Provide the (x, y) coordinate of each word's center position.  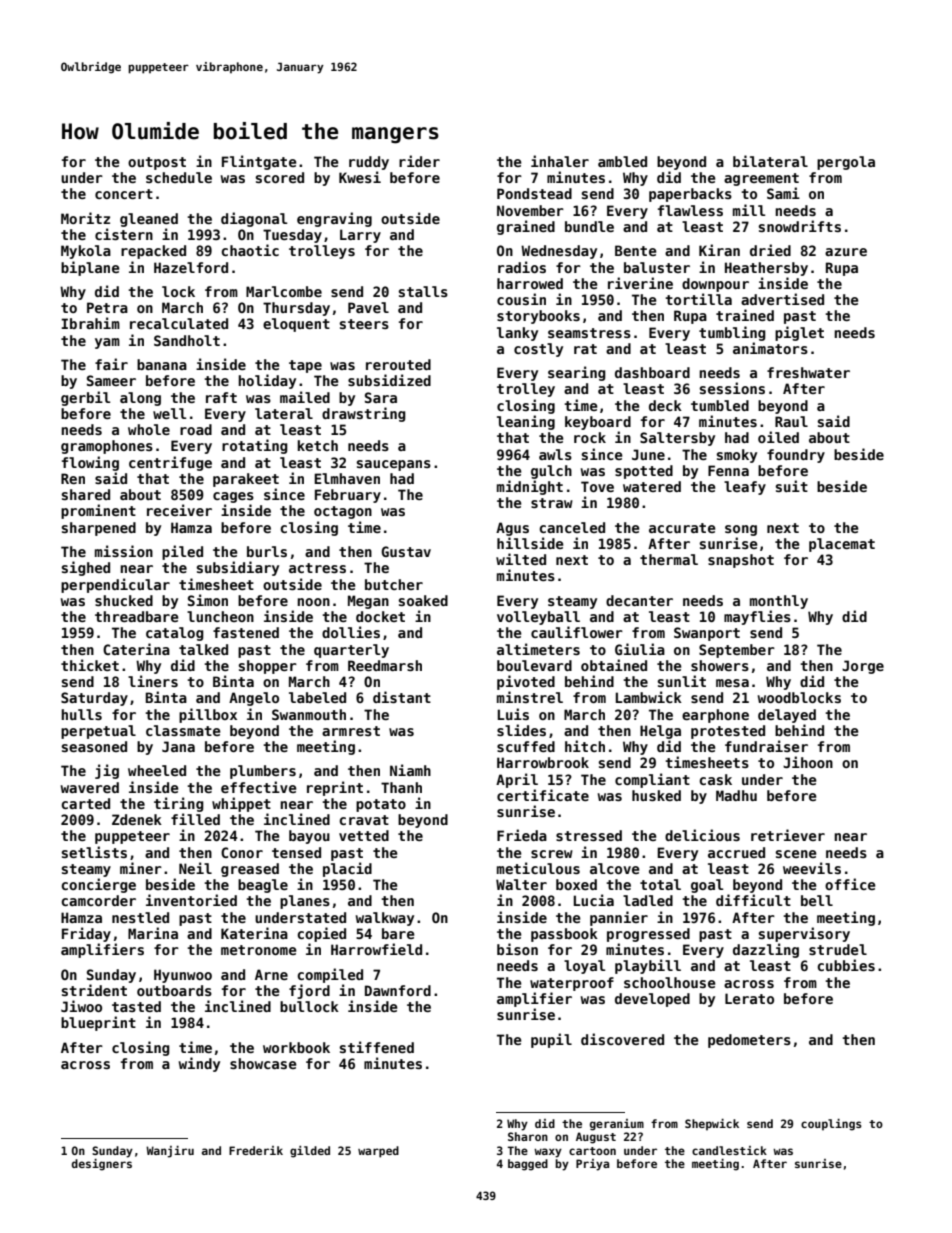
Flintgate (259, 162)
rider (419, 161)
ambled (622, 161)
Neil (195, 868)
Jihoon (808, 762)
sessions (732, 388)
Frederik (256, 1150)
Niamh (410, 770)
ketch (318, 445)
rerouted (398, 364)
